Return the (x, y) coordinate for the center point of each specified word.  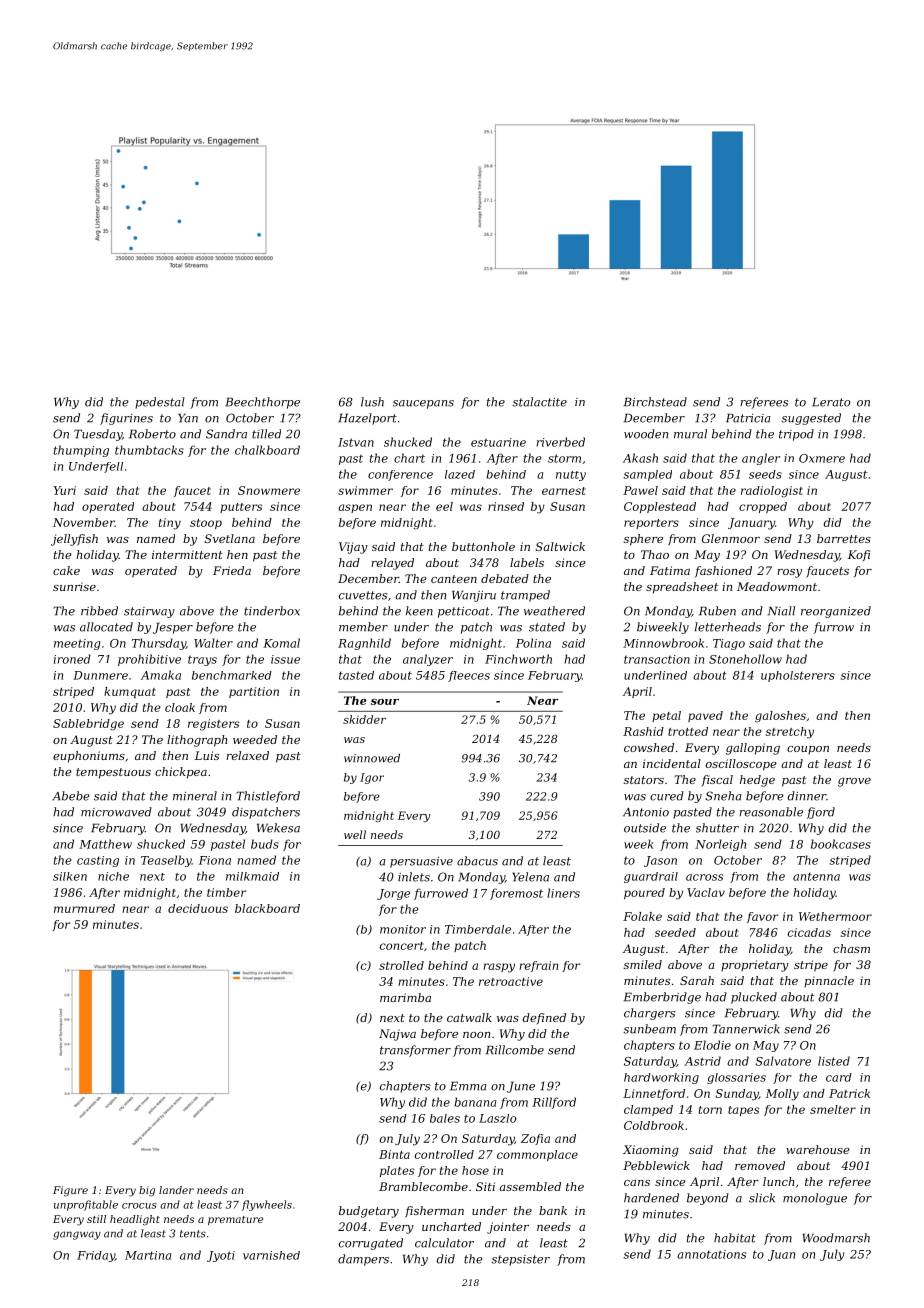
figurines (126, 419)
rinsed (506, 506)
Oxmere (822, 458)
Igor (372, 778)
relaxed (247, 755)
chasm (851, 948)
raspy (499, 968)
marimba (405, 997)
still (96, 1219)
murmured (84, 908)
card (839, 1077)
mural (690, 434)
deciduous (198, 908)
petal (666, 716)
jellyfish (74, 540)
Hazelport (367, 419)
